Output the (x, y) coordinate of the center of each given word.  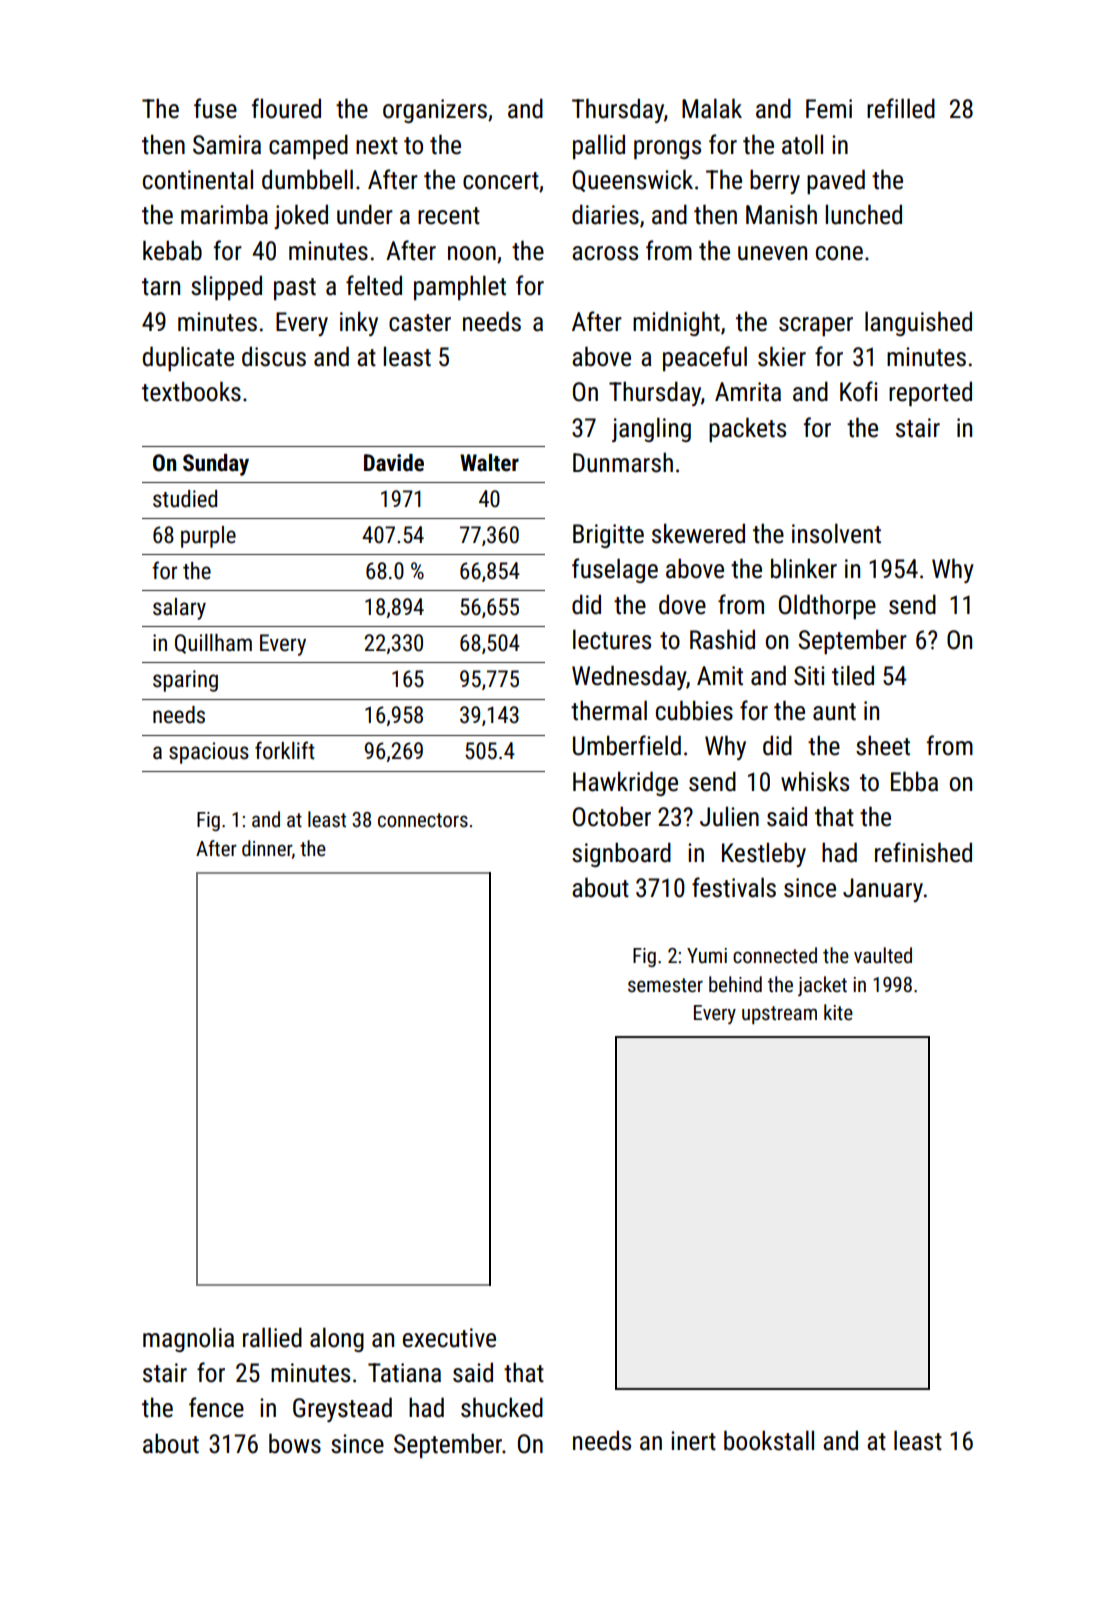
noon (472, 253)
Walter (489, 463)
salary (179, 609)
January (883, 890)
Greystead (342, 1409)
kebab (172, 250)
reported (930, 393)
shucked (502, 1407)
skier (782, 356)
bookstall (769, 1440)
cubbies (694, 710)
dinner (267, 848)
